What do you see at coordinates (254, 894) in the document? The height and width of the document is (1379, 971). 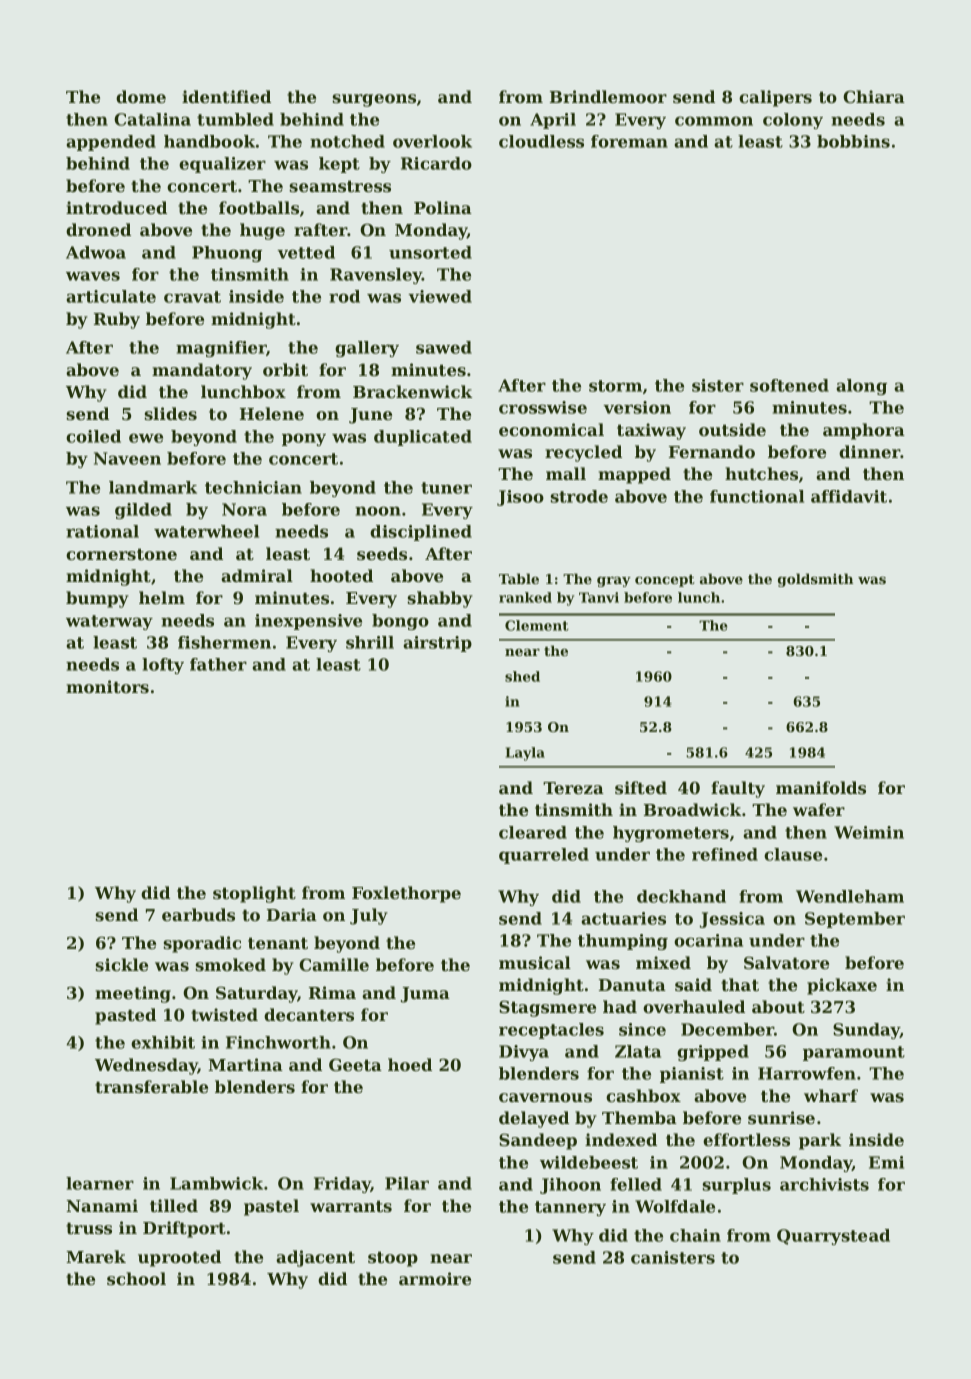 I see `stoplight` at bounding box center [254, 894].
